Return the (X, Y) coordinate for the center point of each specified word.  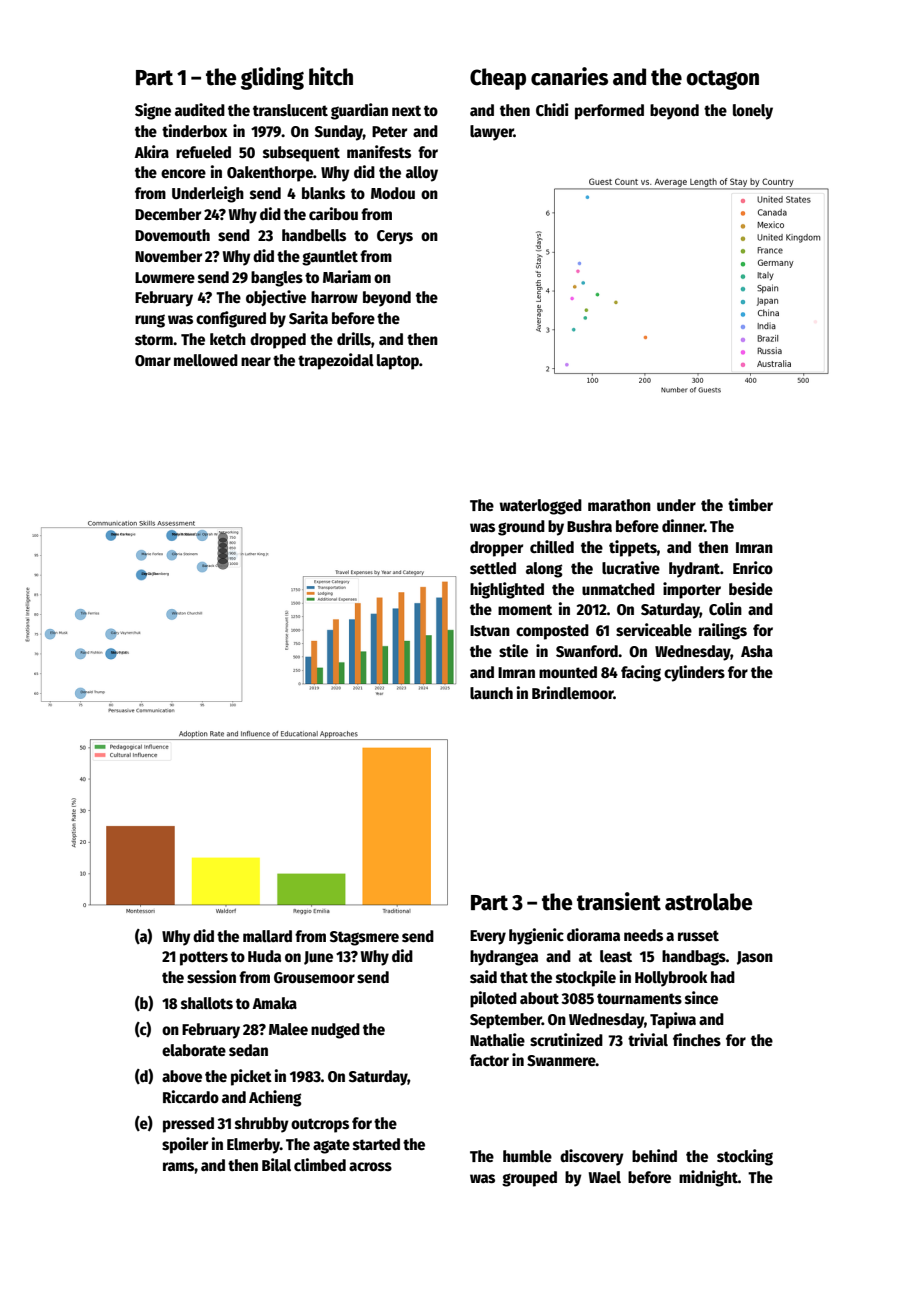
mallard (267, 936)
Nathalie (497, 1039)
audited (200, 110)
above (182, 1076)
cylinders (694, 673)
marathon (619, 505)
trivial (648, 1039)
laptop (398, 362)
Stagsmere (364, 938)
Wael (605, 1177)
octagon (722, 80)
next (406, 111)
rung (150, 321)
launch (491, 693)
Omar (153, 360)
